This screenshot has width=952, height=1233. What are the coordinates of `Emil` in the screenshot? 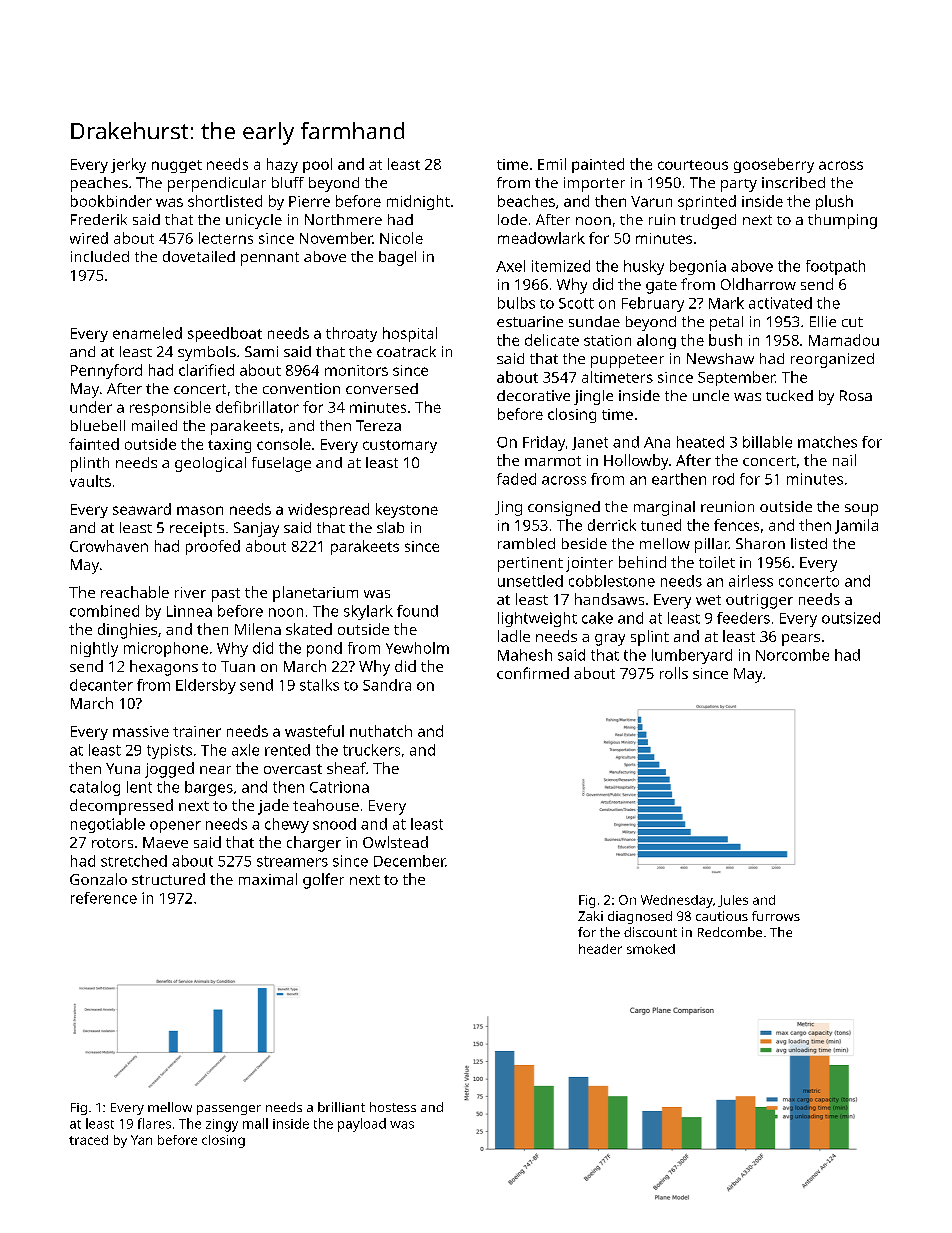 It's located at (552, 164).
